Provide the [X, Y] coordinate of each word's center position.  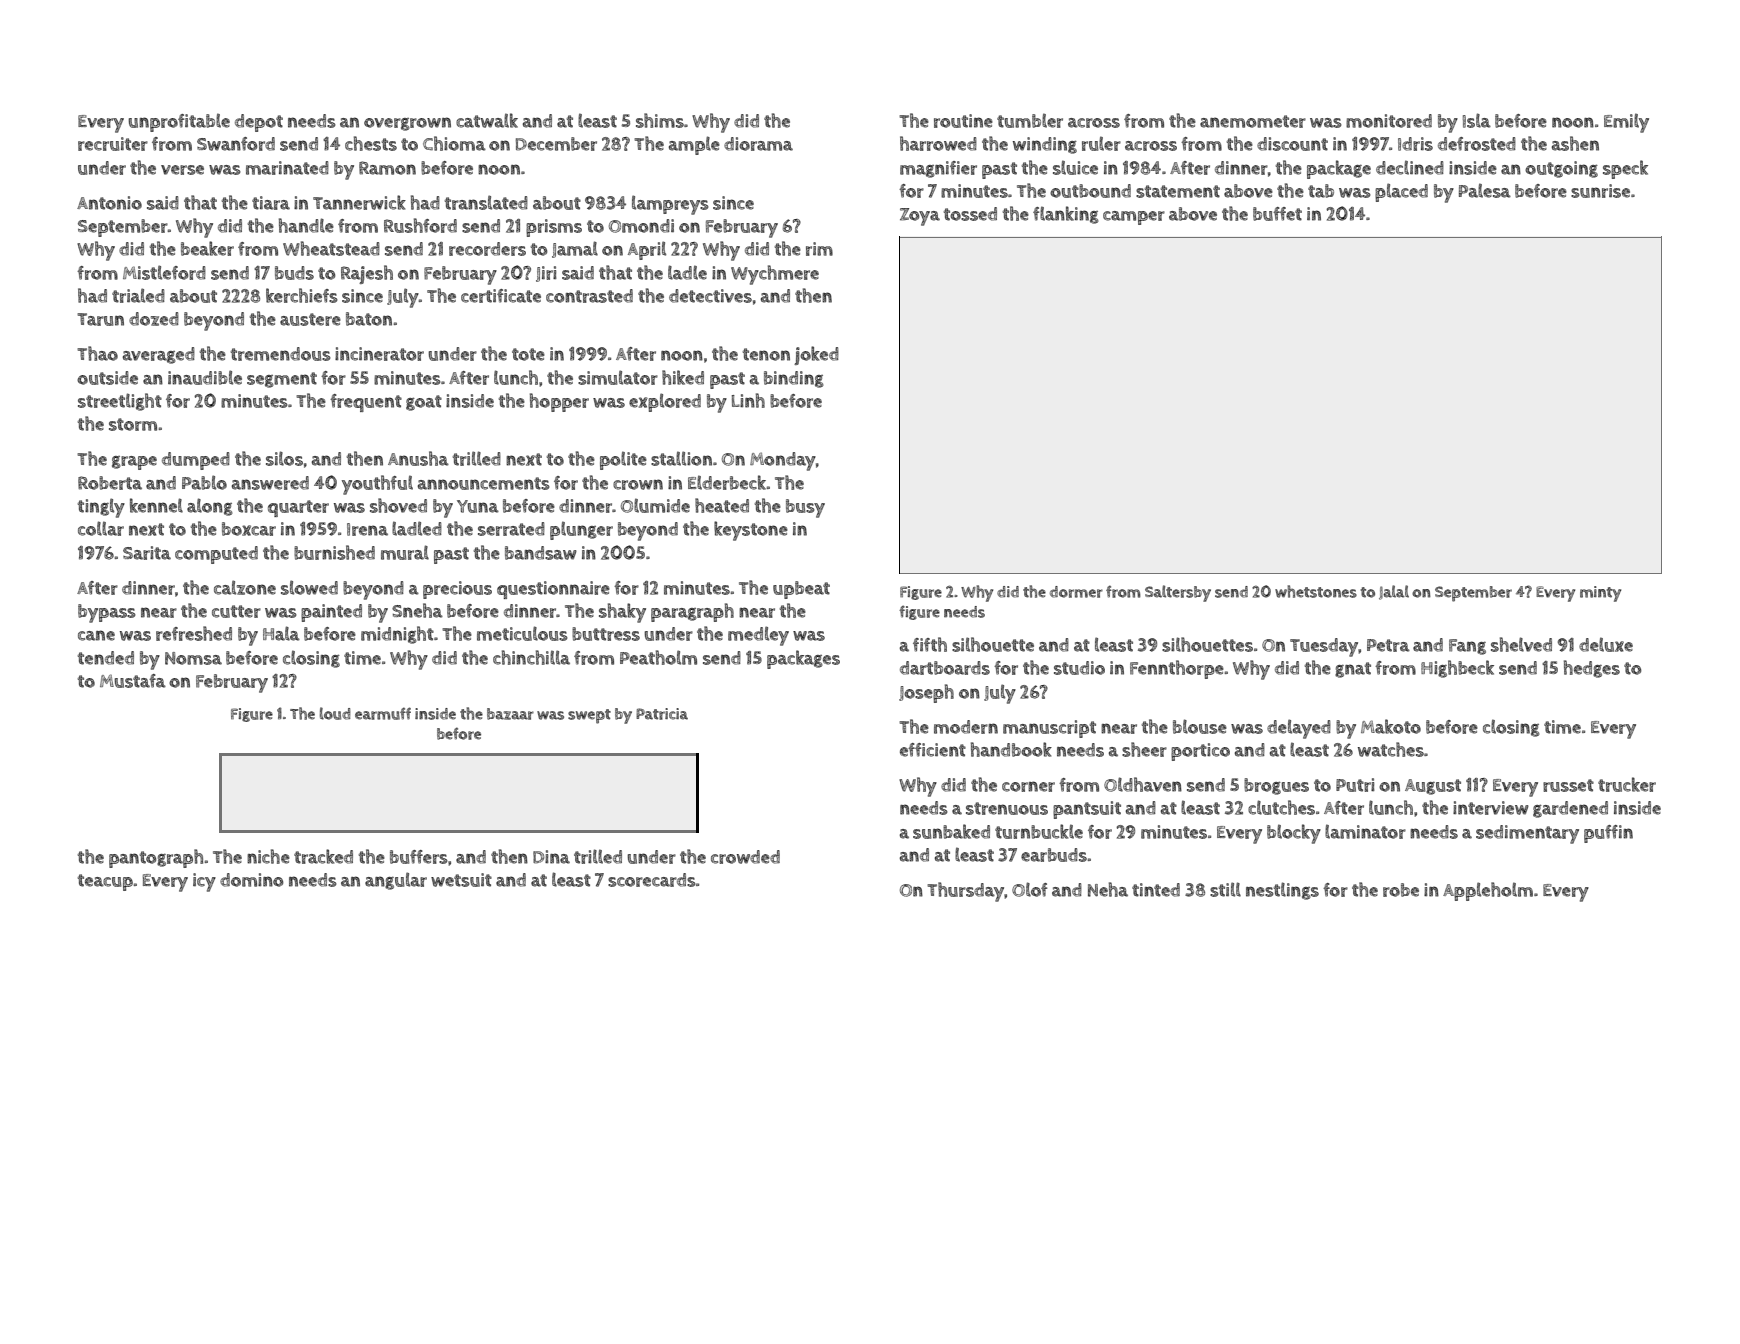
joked [816, 355]
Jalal [1394, 592]
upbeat [801, 590]
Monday [783, 461]
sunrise [1600, 191]
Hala [281, 633]
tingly [101, 508]
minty [1600, 594]
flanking [1066, 215]
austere [310, 319]
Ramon [387, 168]
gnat [1353, 670]
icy [204, 882]
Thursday [965, 892]
